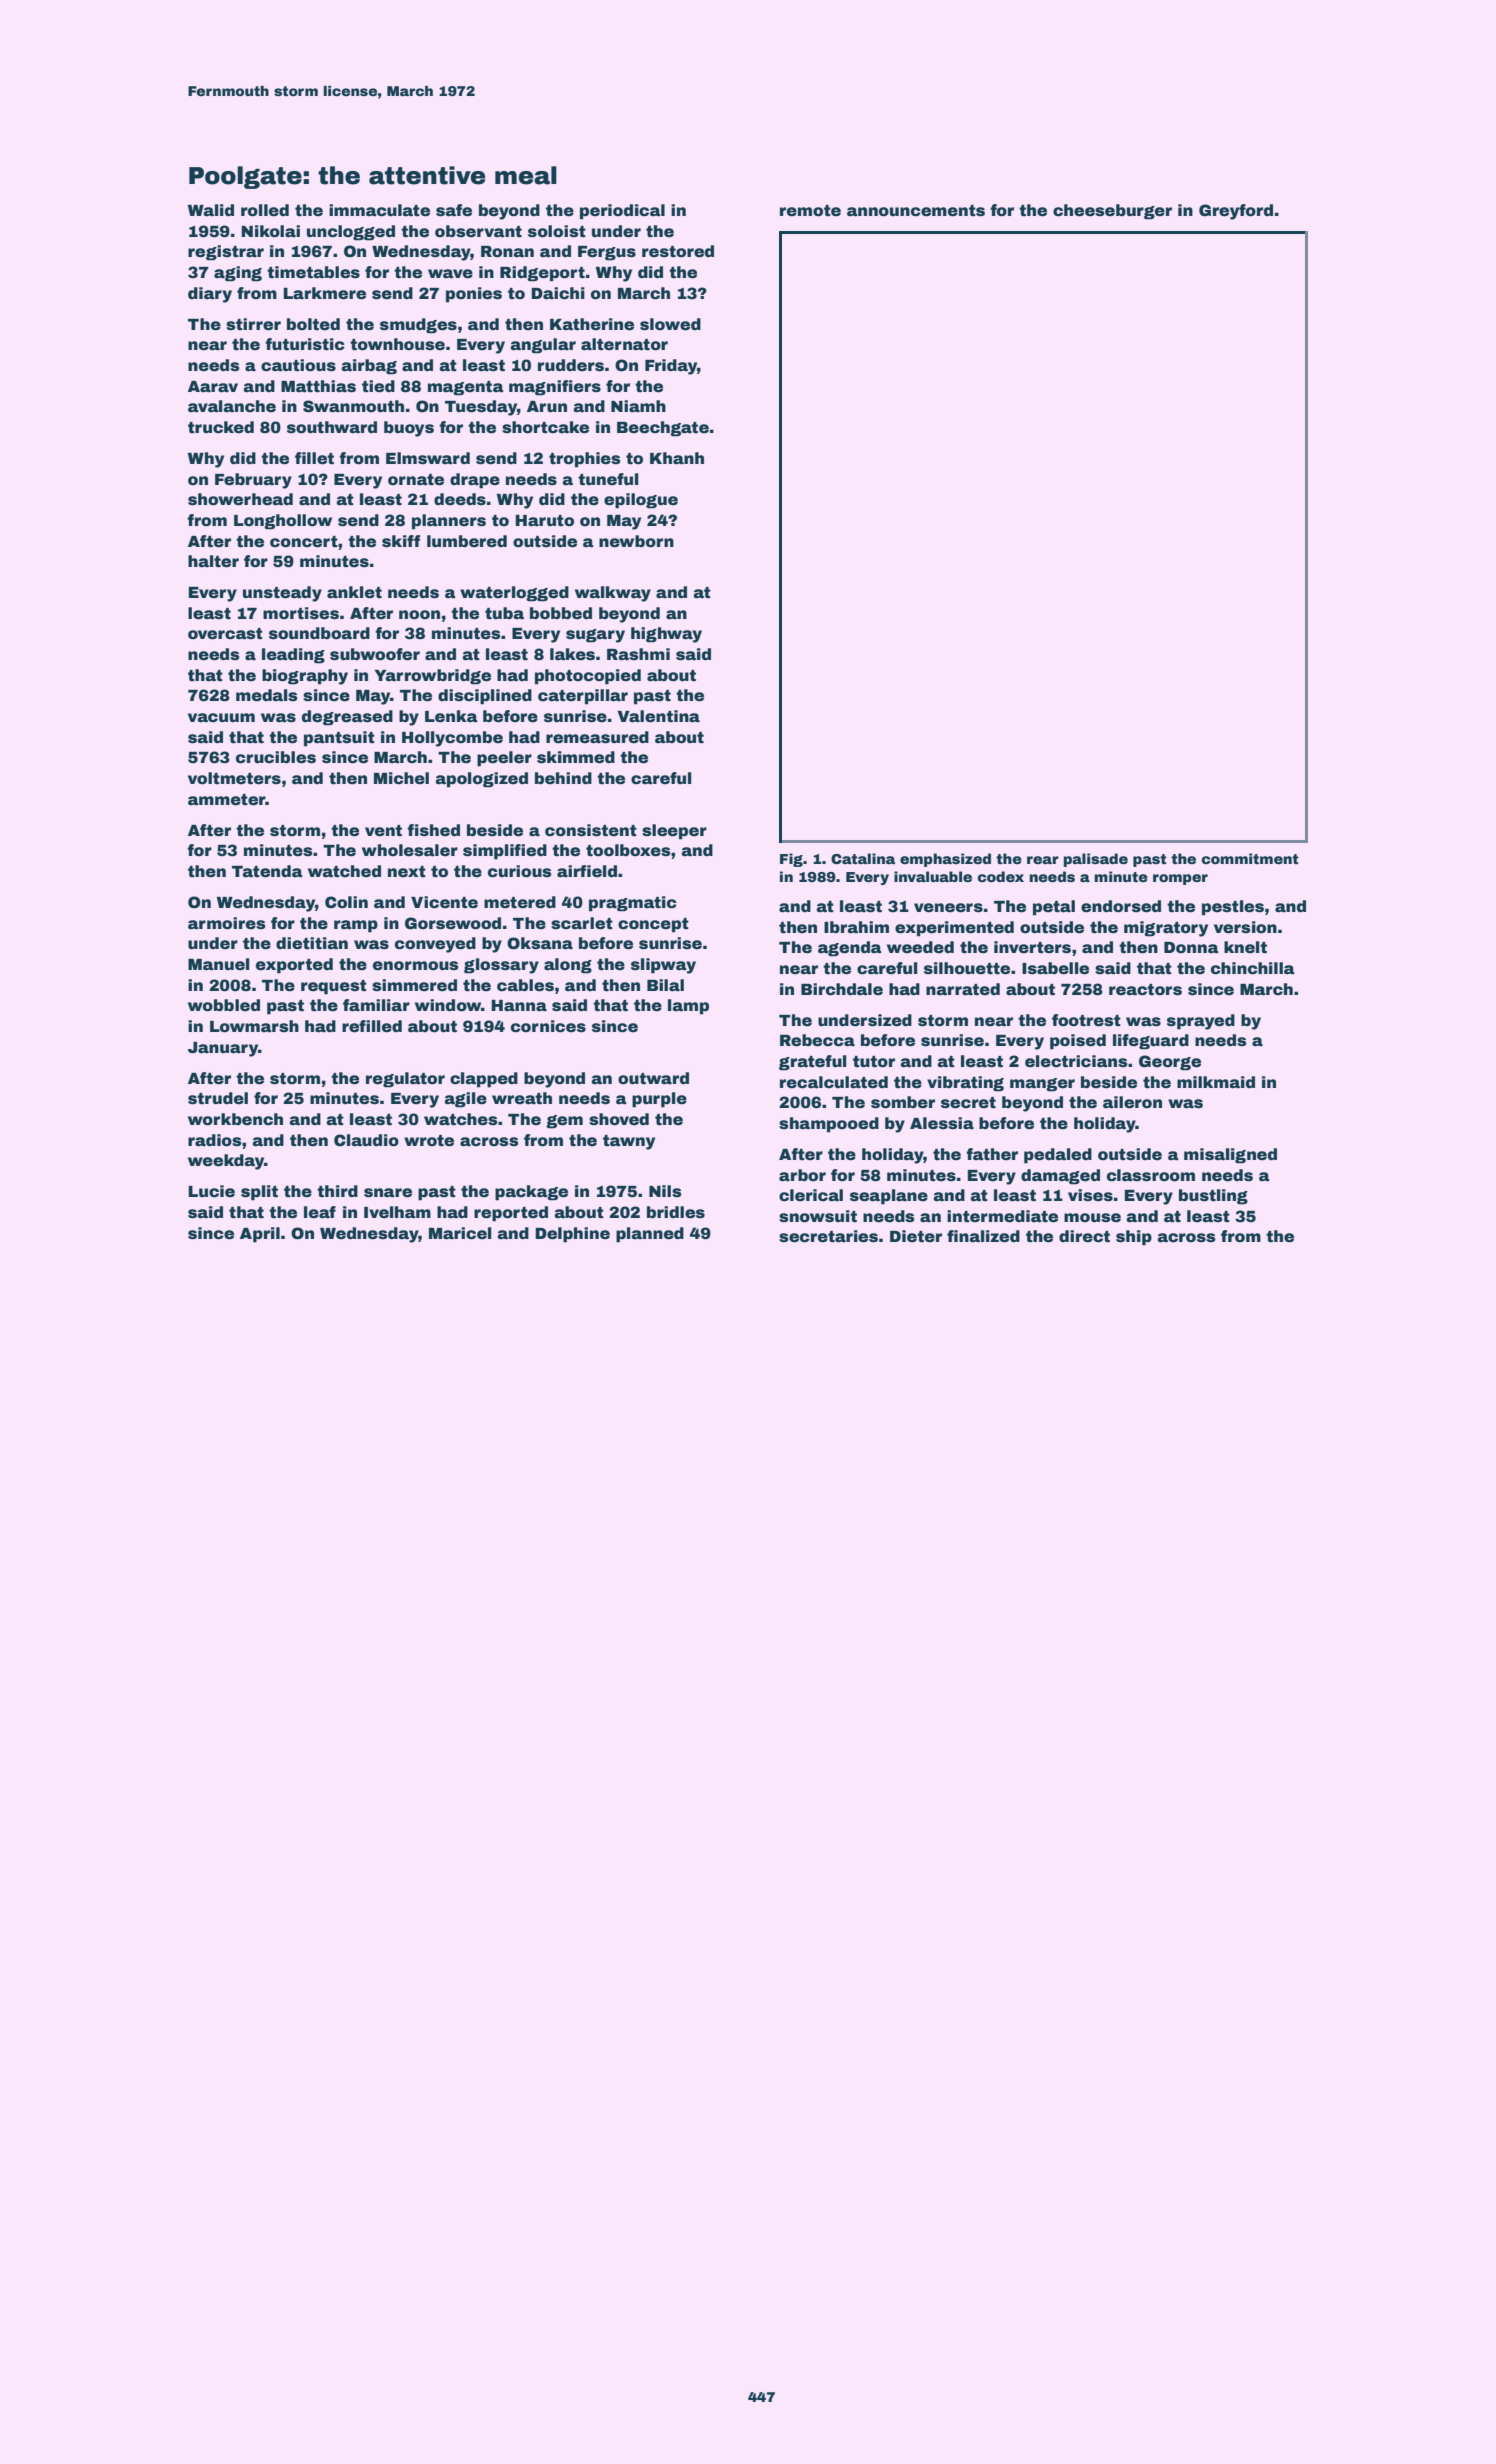  I want to click on Isabelle, so click(1055, 968).
